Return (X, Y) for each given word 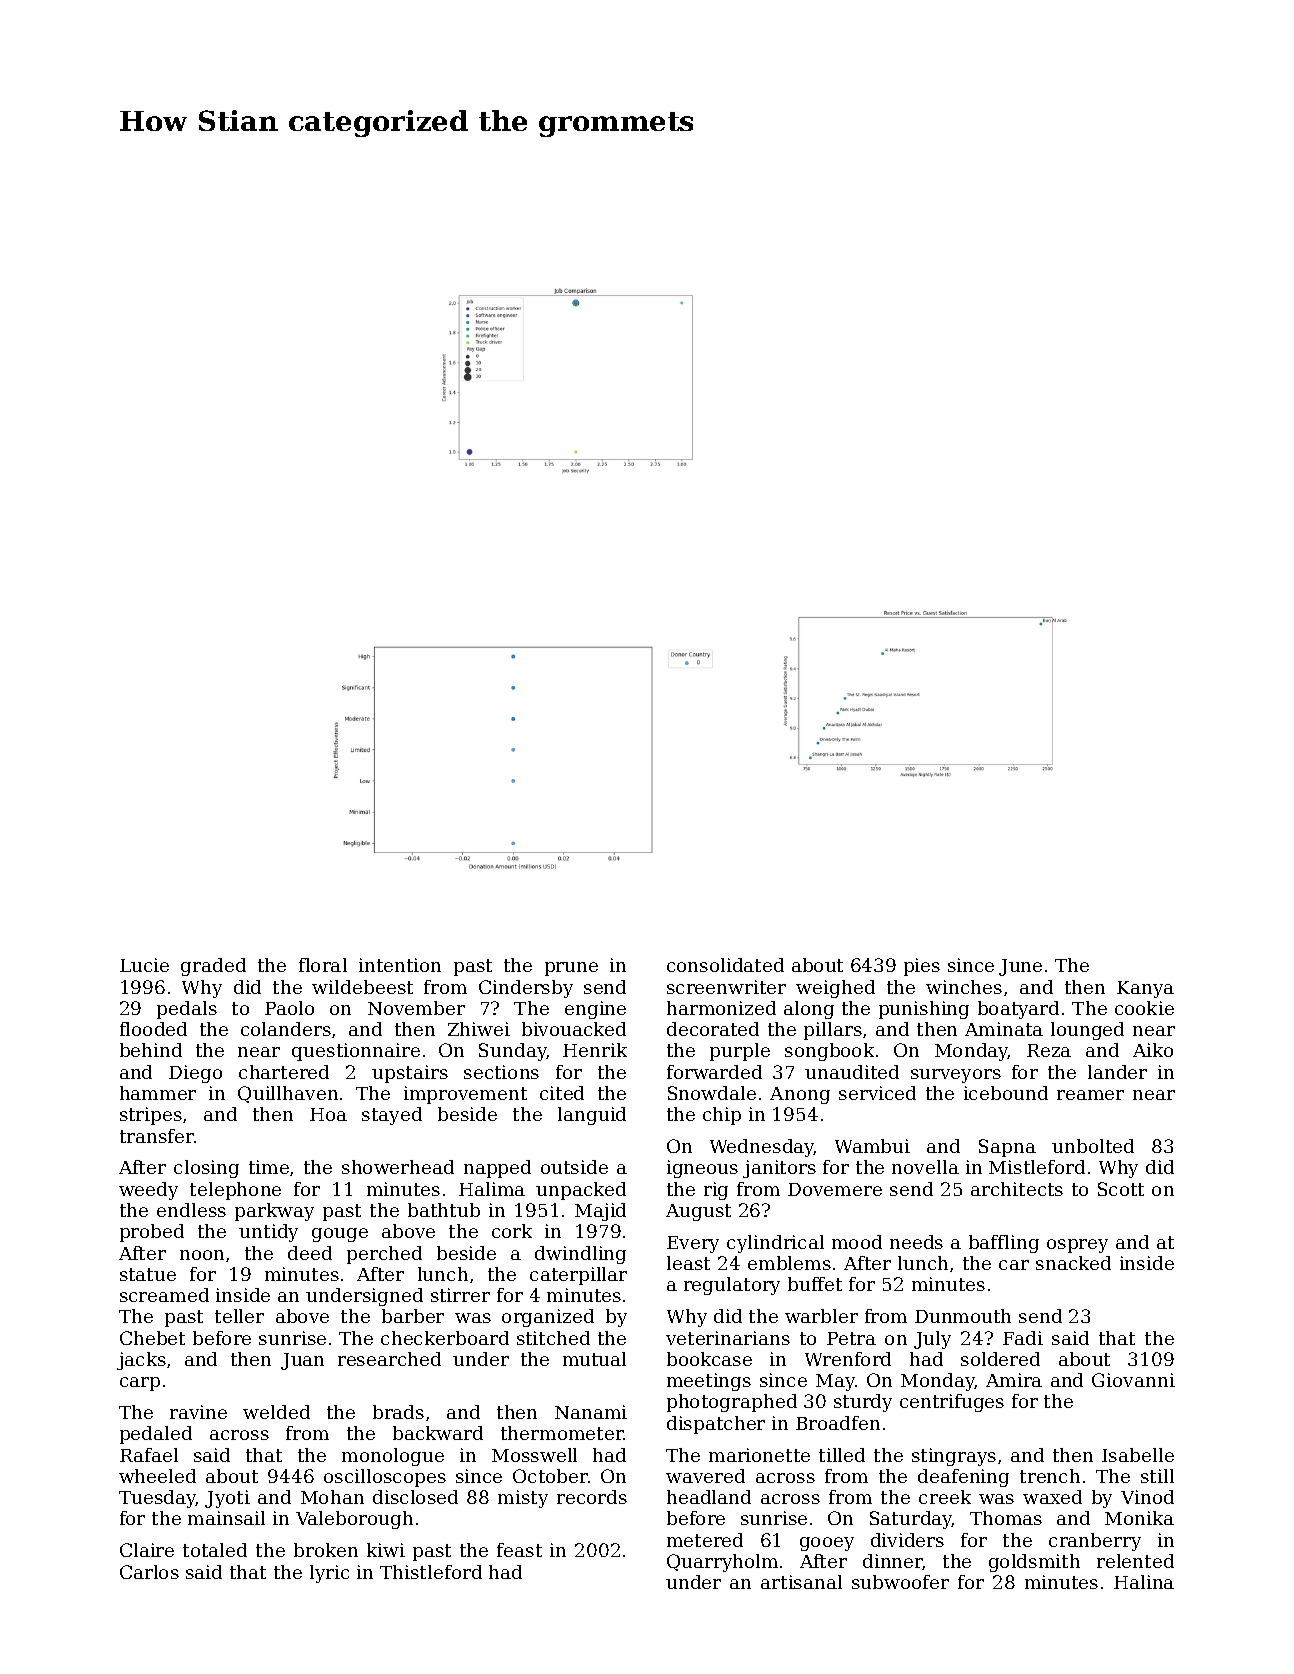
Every (693, 1244)
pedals (187, 1010)
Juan (302, 1361)
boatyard (1018, 1010)
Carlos (149, 1572)
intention (400, 965)
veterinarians (728, 1338)
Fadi (1023, 1338)
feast (519, 1550)
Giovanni (1133, 1380)
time (269, 1167)
